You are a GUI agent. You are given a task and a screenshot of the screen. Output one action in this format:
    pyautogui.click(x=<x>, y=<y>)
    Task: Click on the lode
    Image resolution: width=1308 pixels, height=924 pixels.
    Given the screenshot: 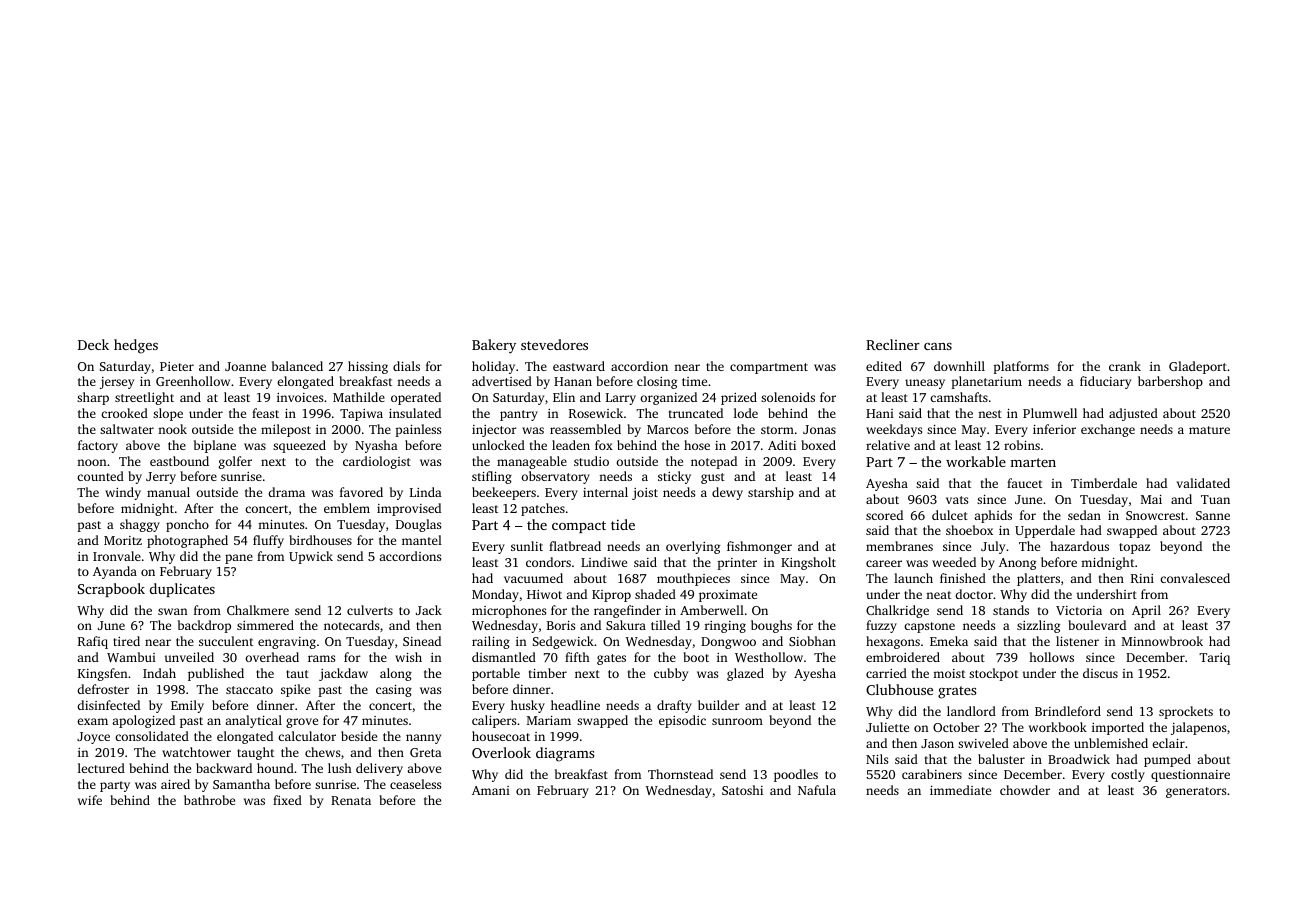 What is the action you would take?
    pyautogui.click(x=746, y=413)
